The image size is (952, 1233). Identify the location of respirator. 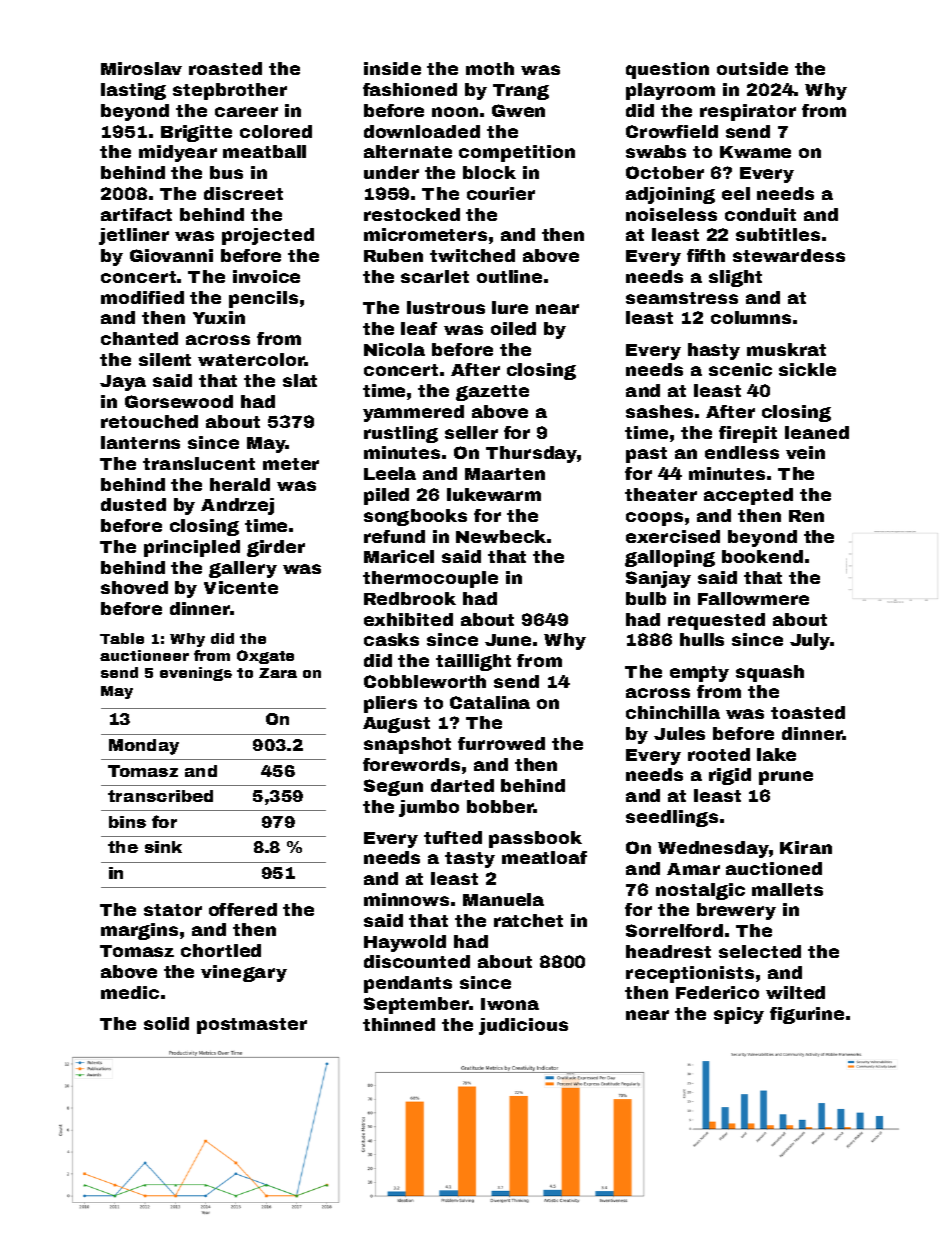
(748, 112).
